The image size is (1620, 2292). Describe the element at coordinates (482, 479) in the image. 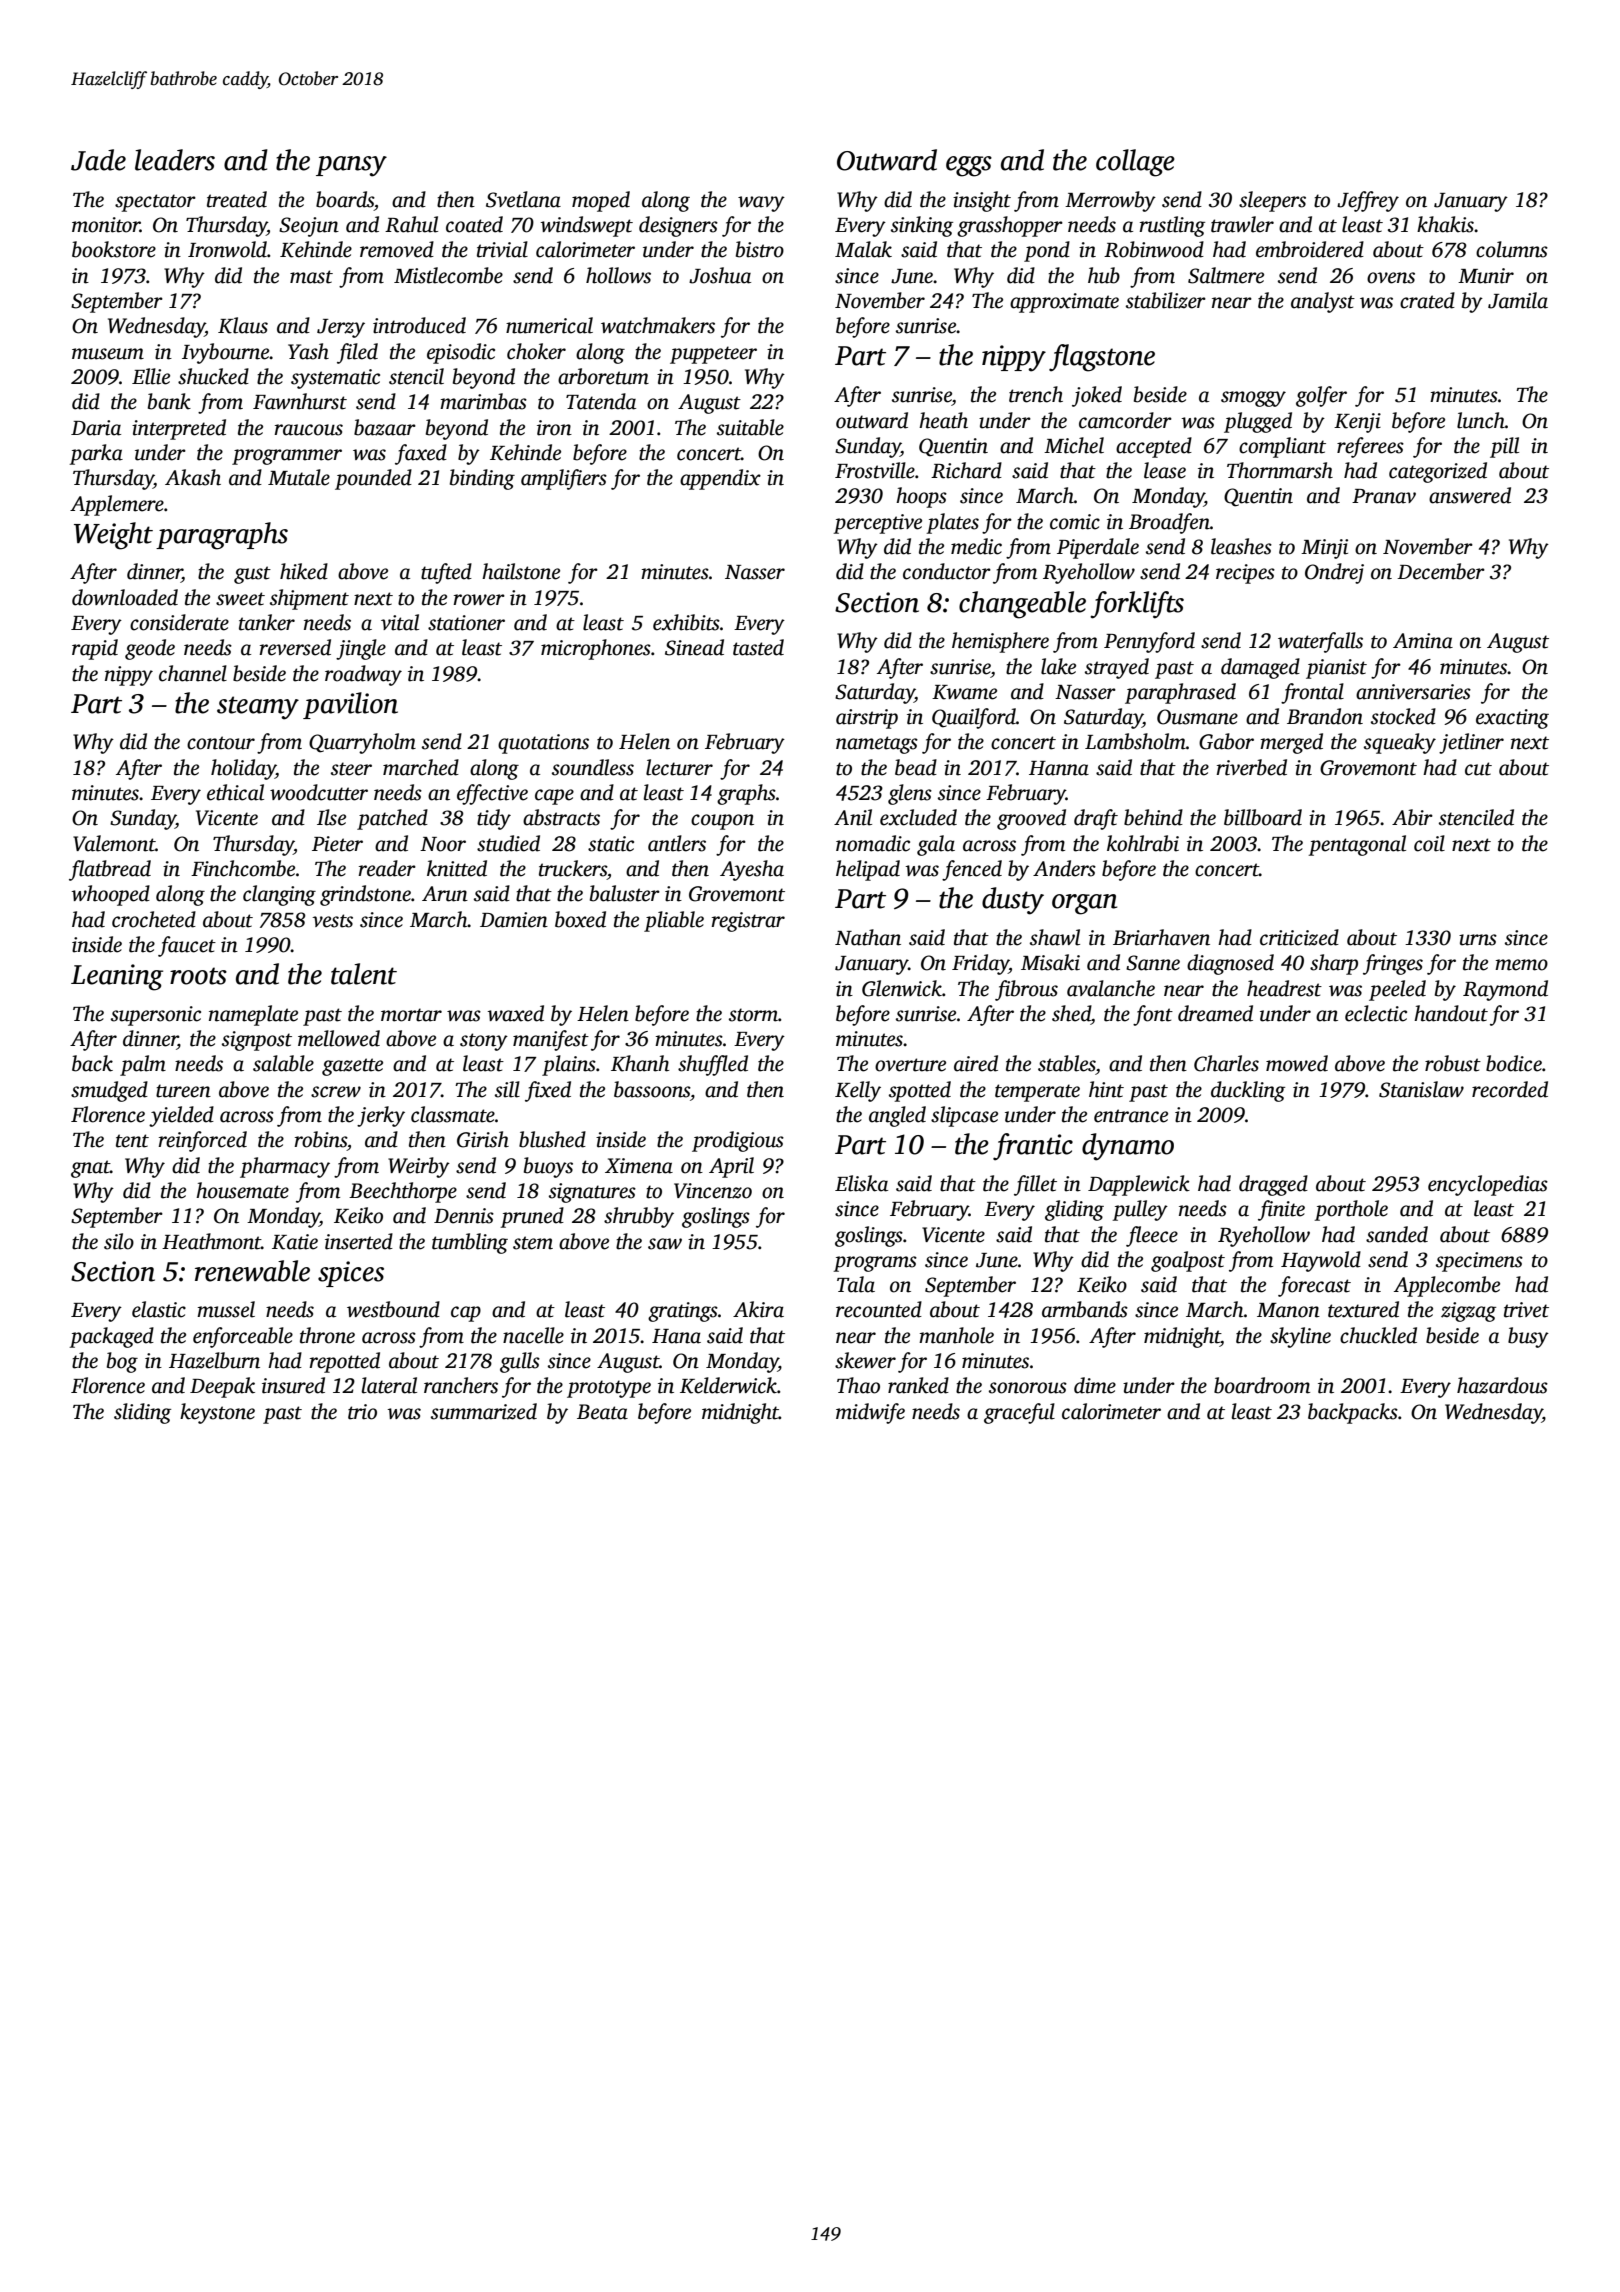

I see `binding` at that location.
